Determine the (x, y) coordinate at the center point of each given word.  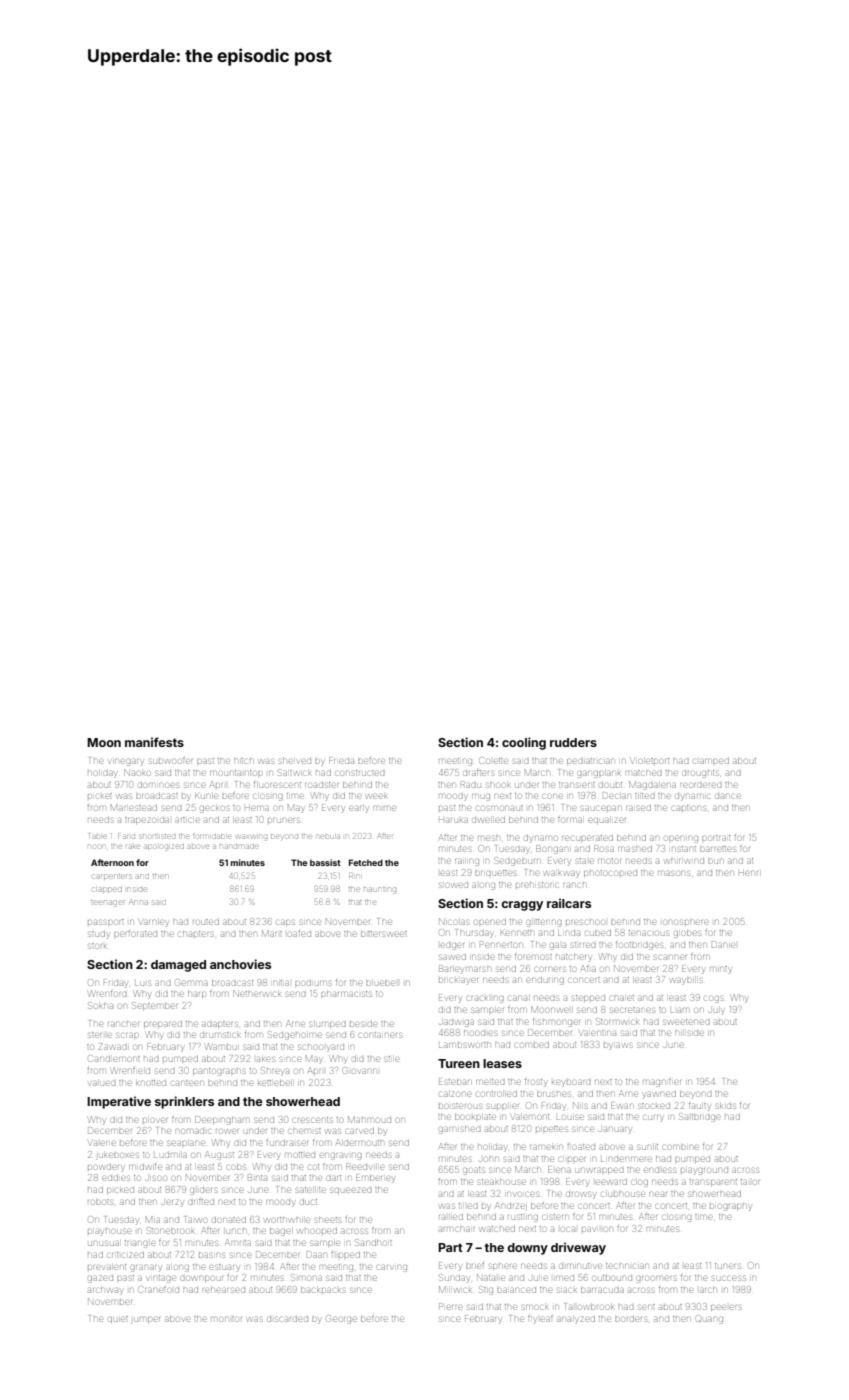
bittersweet (384, 934)
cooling (524, 743)
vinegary (126, 762)
